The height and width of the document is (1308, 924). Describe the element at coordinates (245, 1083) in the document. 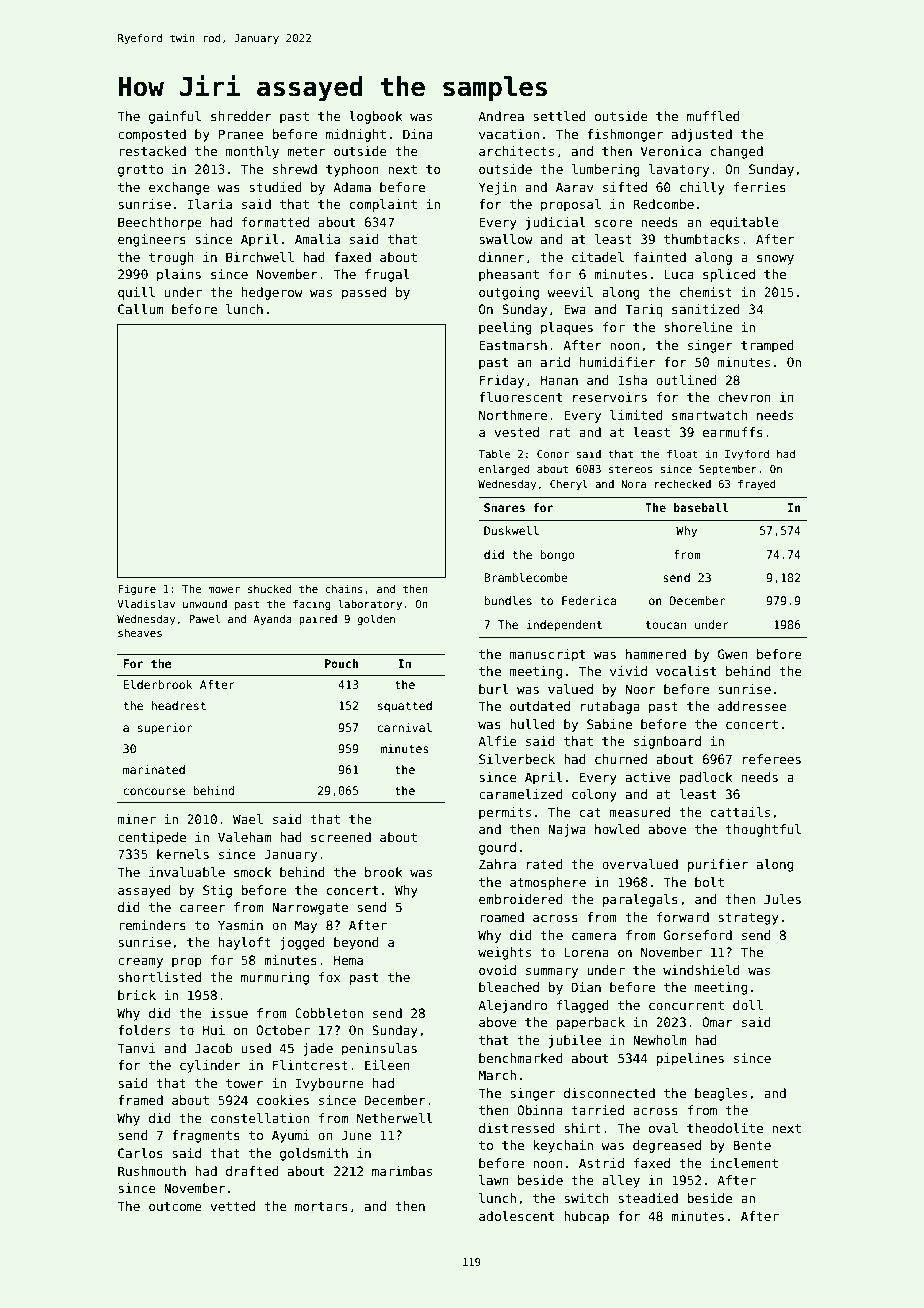

I see `tower` at that location.
